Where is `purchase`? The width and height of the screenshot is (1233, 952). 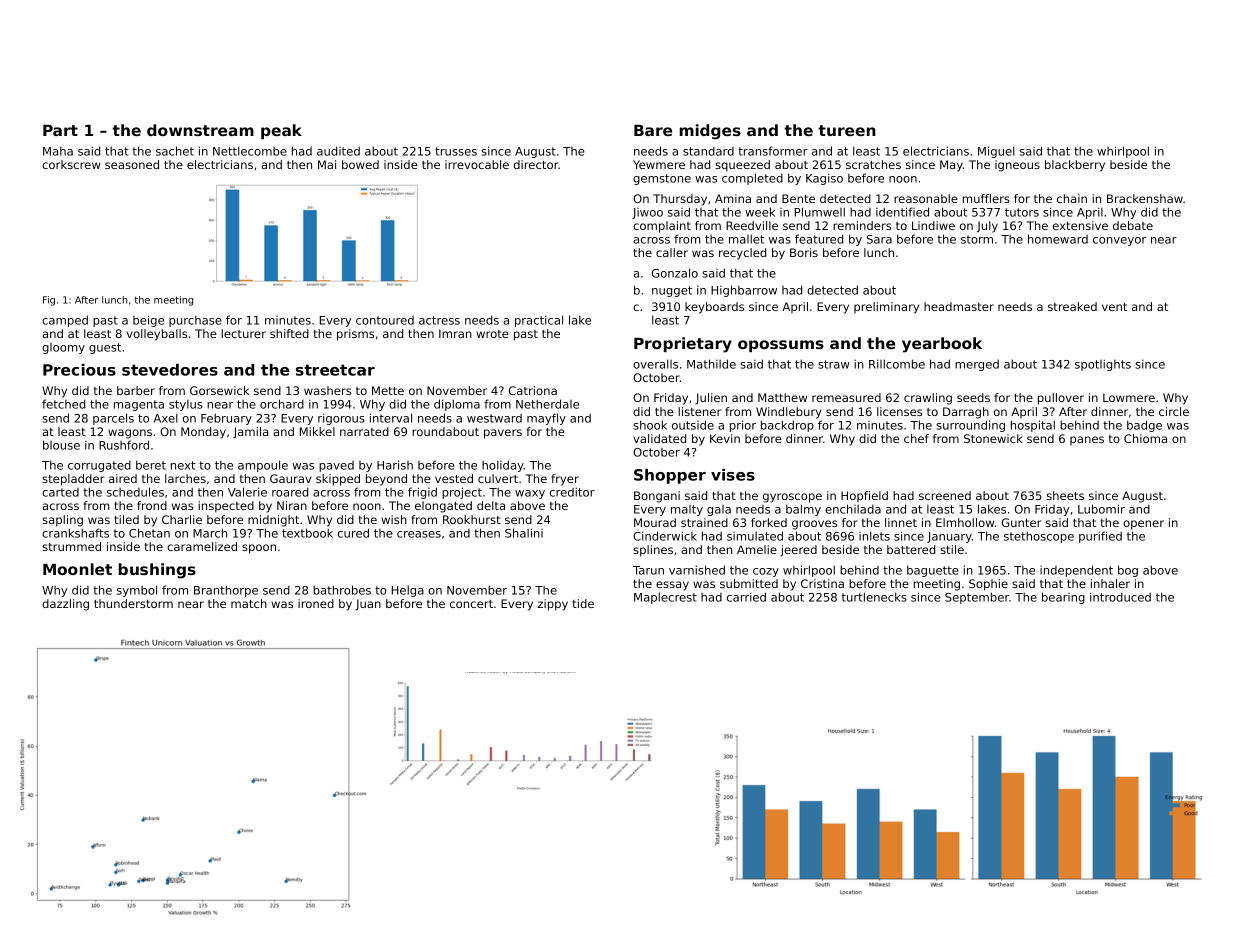
purchase is located at coordinates (195, 321).
